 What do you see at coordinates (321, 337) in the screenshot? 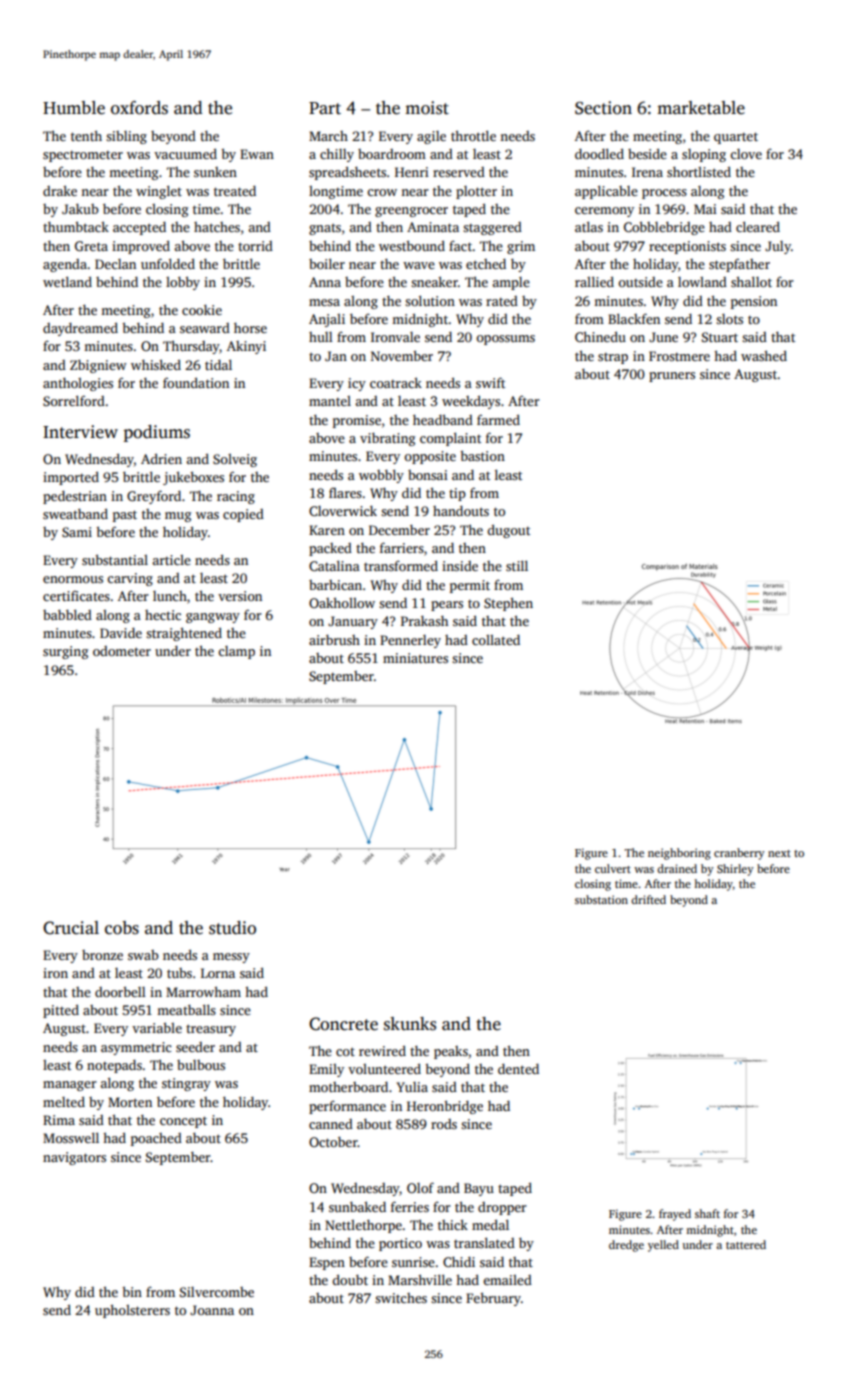
I see `hull` at bounding box center [321, 337].
